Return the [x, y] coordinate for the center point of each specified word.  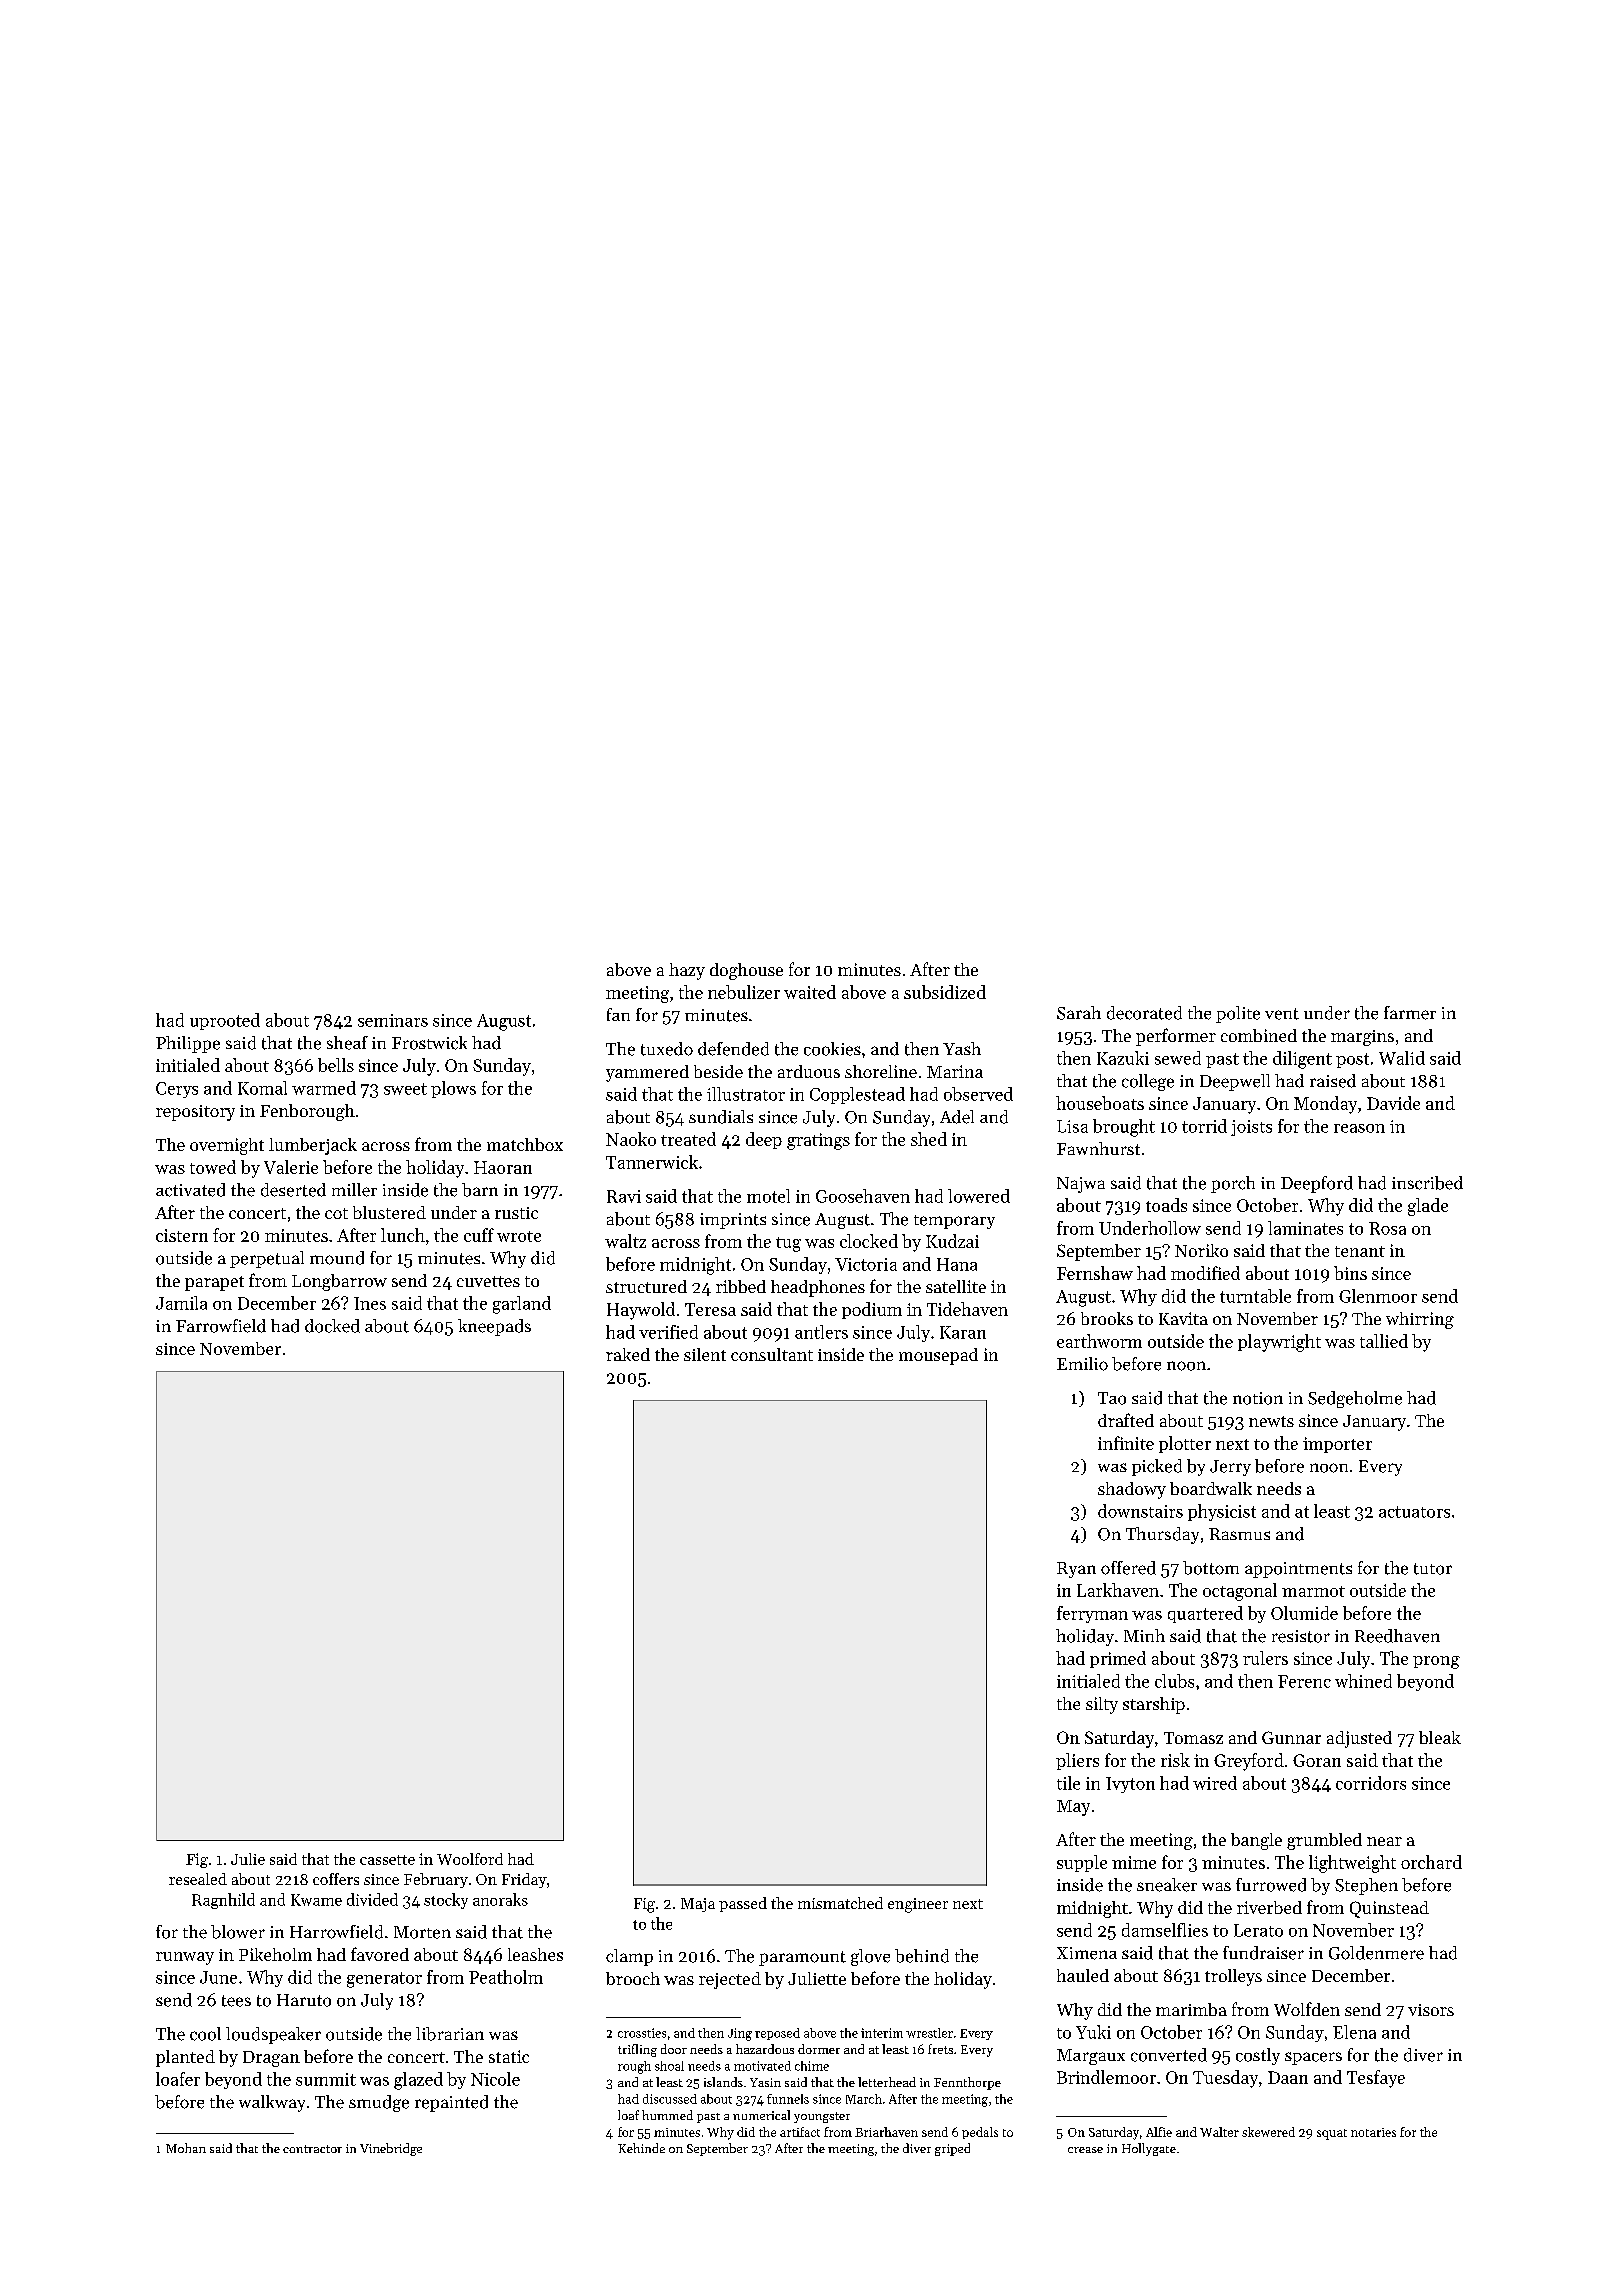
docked [332, 1326]
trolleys [1233, 1977]
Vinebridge [391, 2149]
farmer [1410, 1013]
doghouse [746, 971]
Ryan [1076, 1570]
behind [922, 1956]
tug [788, 1244]
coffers [336, 1879]
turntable [1255, 1296]
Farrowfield [221, 1326]
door [674, 2049]
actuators [1414, 1512]
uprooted [225, 1021]
